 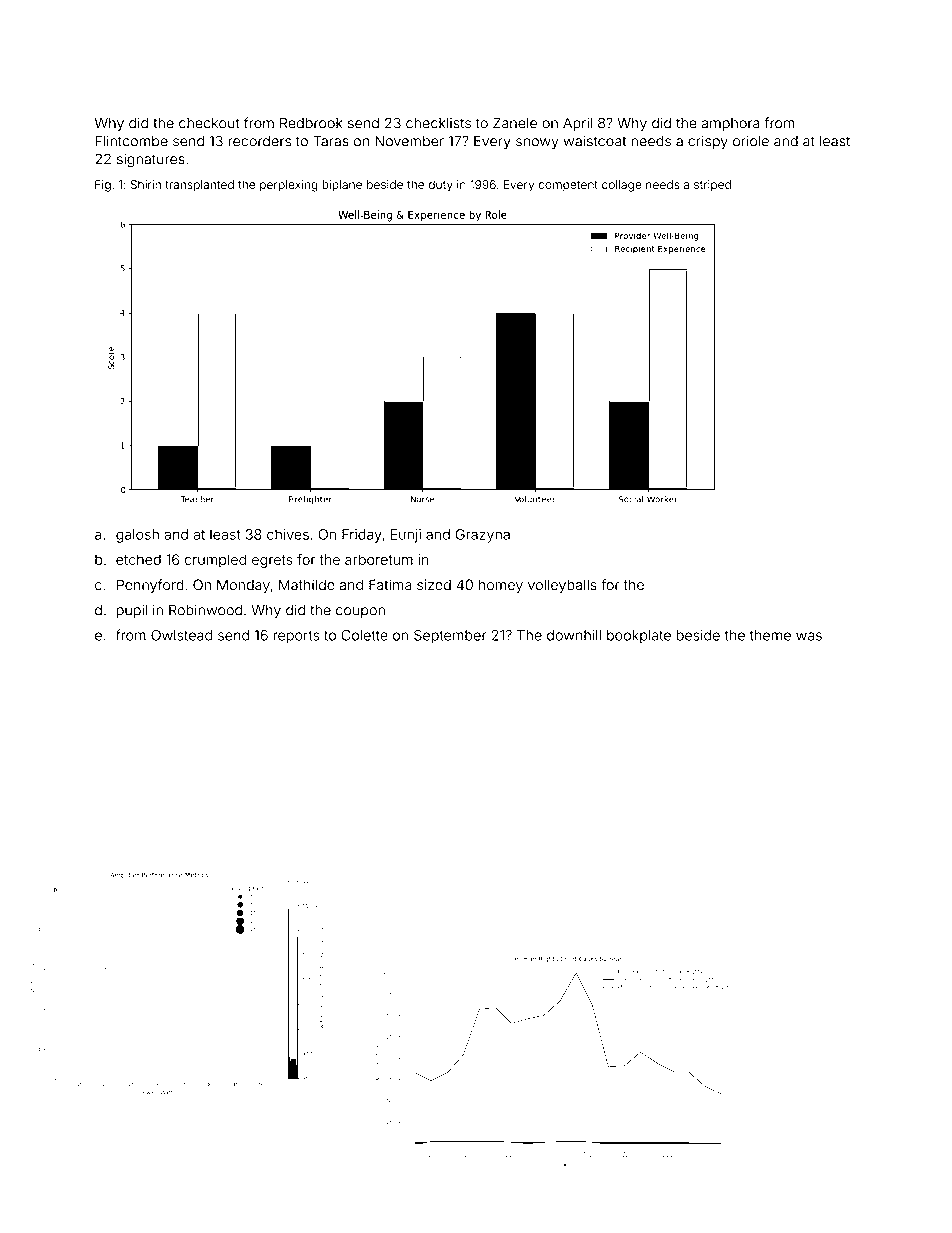 I want to click on perplexing, so click(x=289, y=186).
